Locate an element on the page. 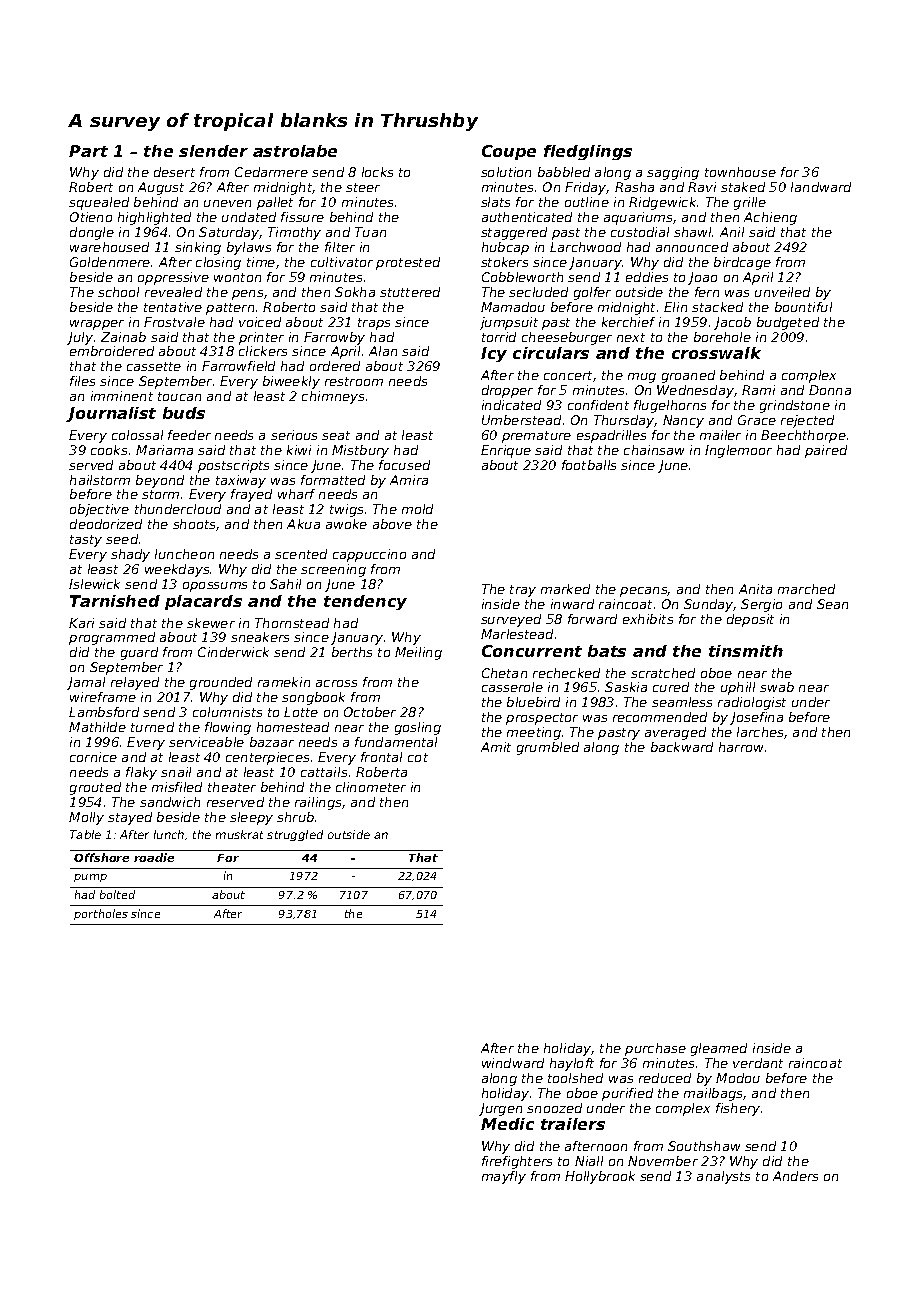  wharf is located at coordinates (296, 494).
